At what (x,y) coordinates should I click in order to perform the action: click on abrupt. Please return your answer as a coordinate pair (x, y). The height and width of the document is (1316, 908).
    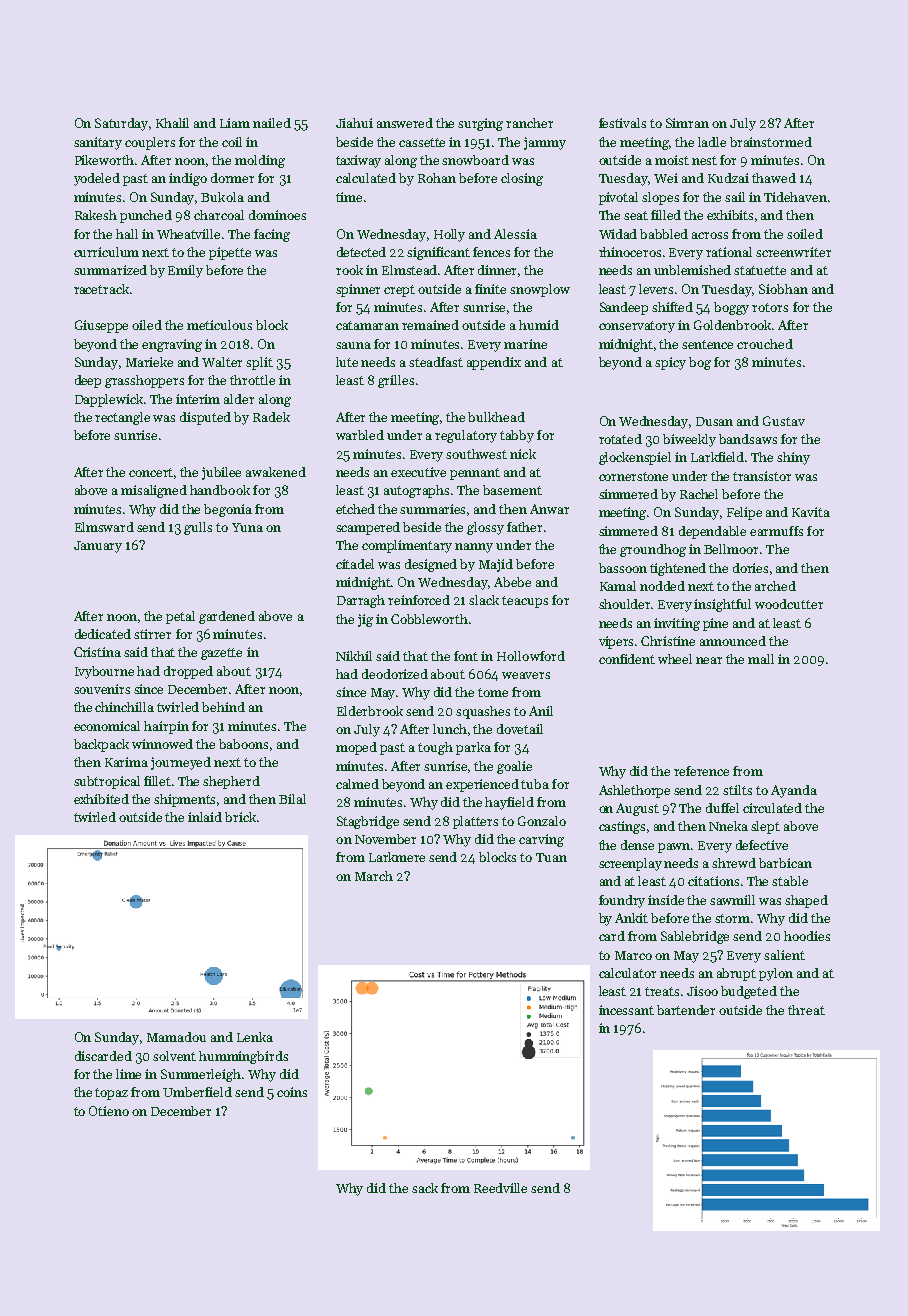
    Looking at the image, I should click on (736, 974).
